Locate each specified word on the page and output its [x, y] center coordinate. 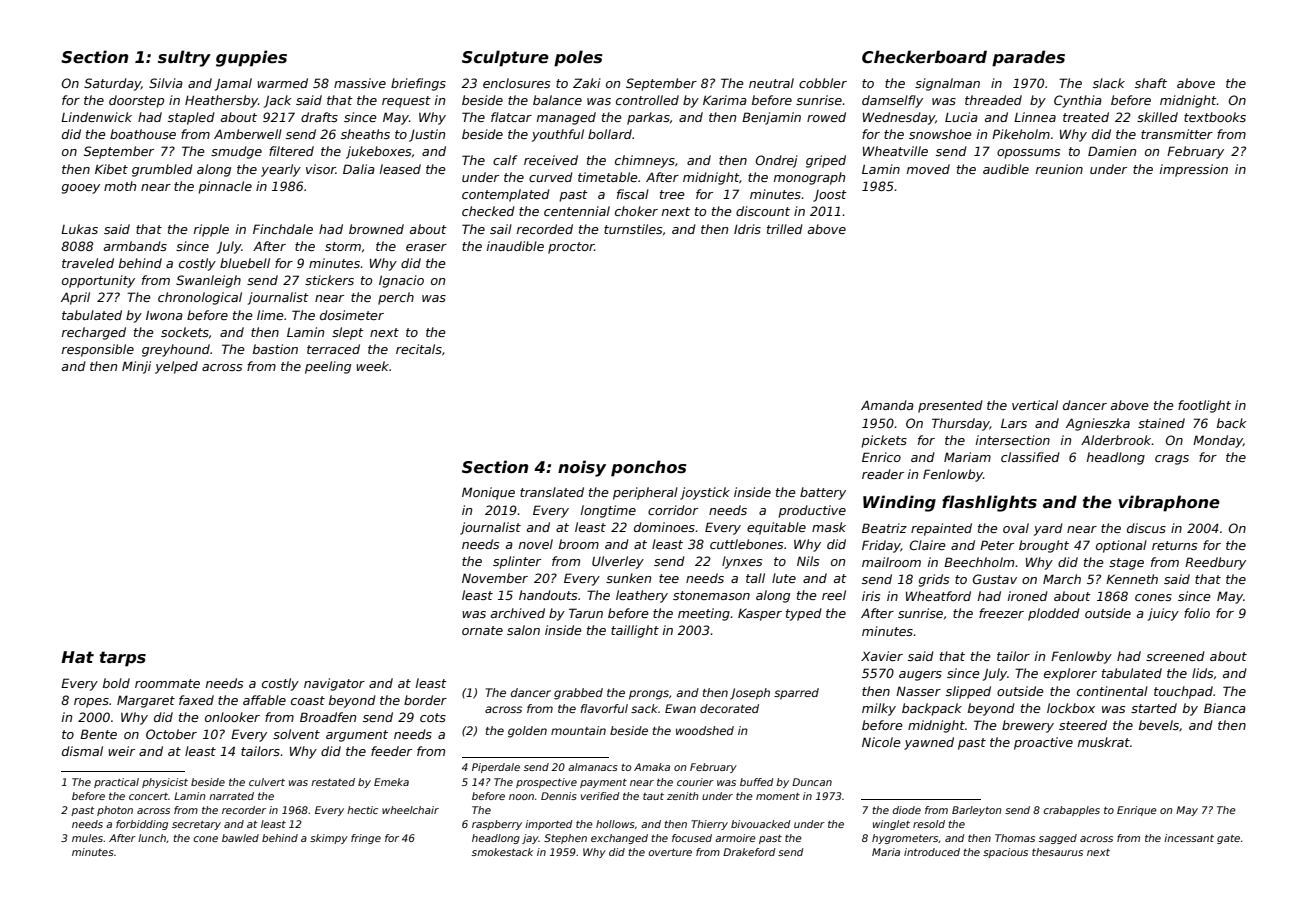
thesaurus [1057, 852]
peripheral [645, 493]
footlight [1204, 406]
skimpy [329, 839]
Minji [136, 367]
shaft [1151, 83]
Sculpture [505, 58]
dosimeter [352, 315]
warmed [282, 83]
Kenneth [1132, 579]
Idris [747, 229]
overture [670, 852]
